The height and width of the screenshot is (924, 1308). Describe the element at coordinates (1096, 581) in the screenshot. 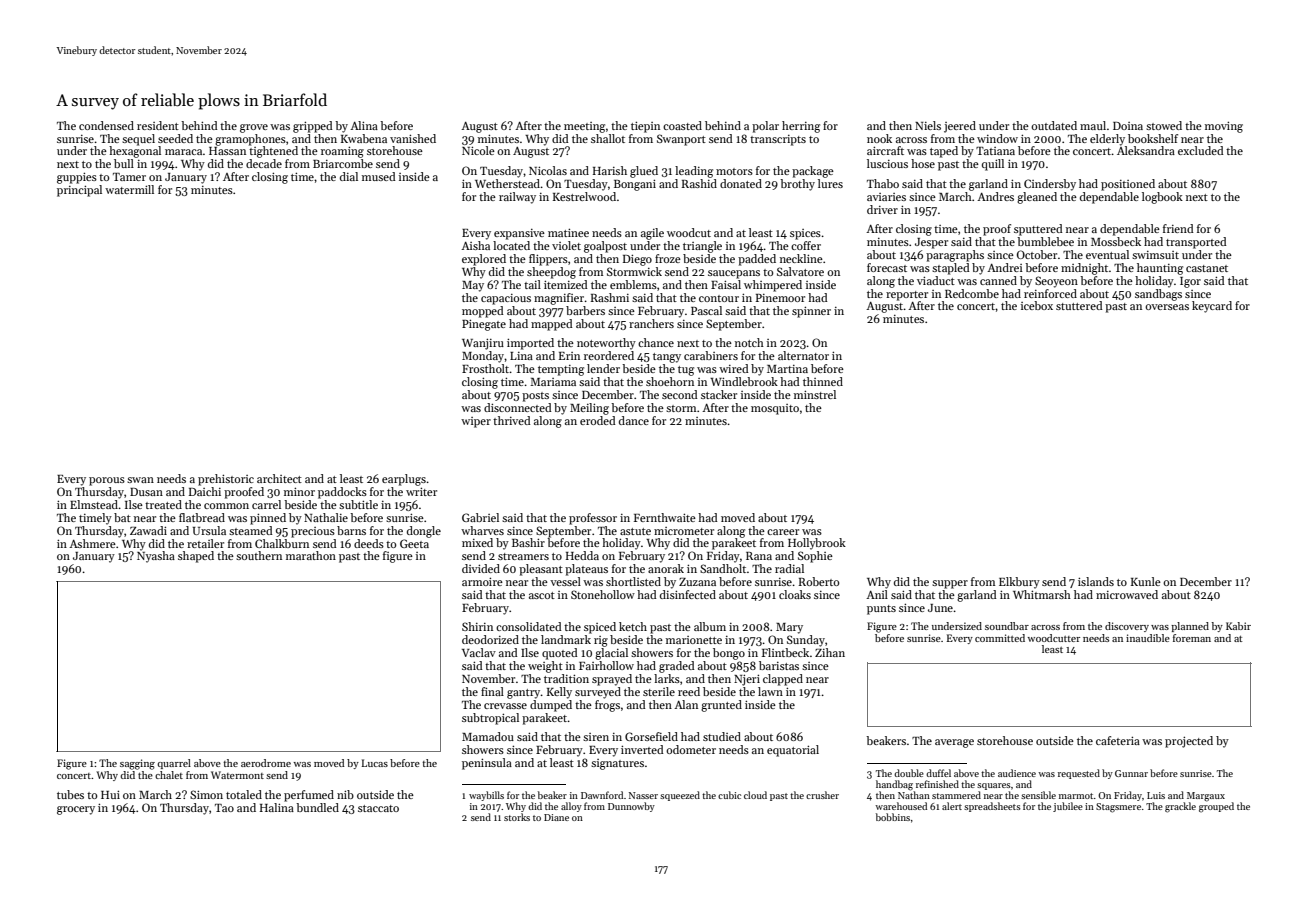

I see `islands` at that location.
